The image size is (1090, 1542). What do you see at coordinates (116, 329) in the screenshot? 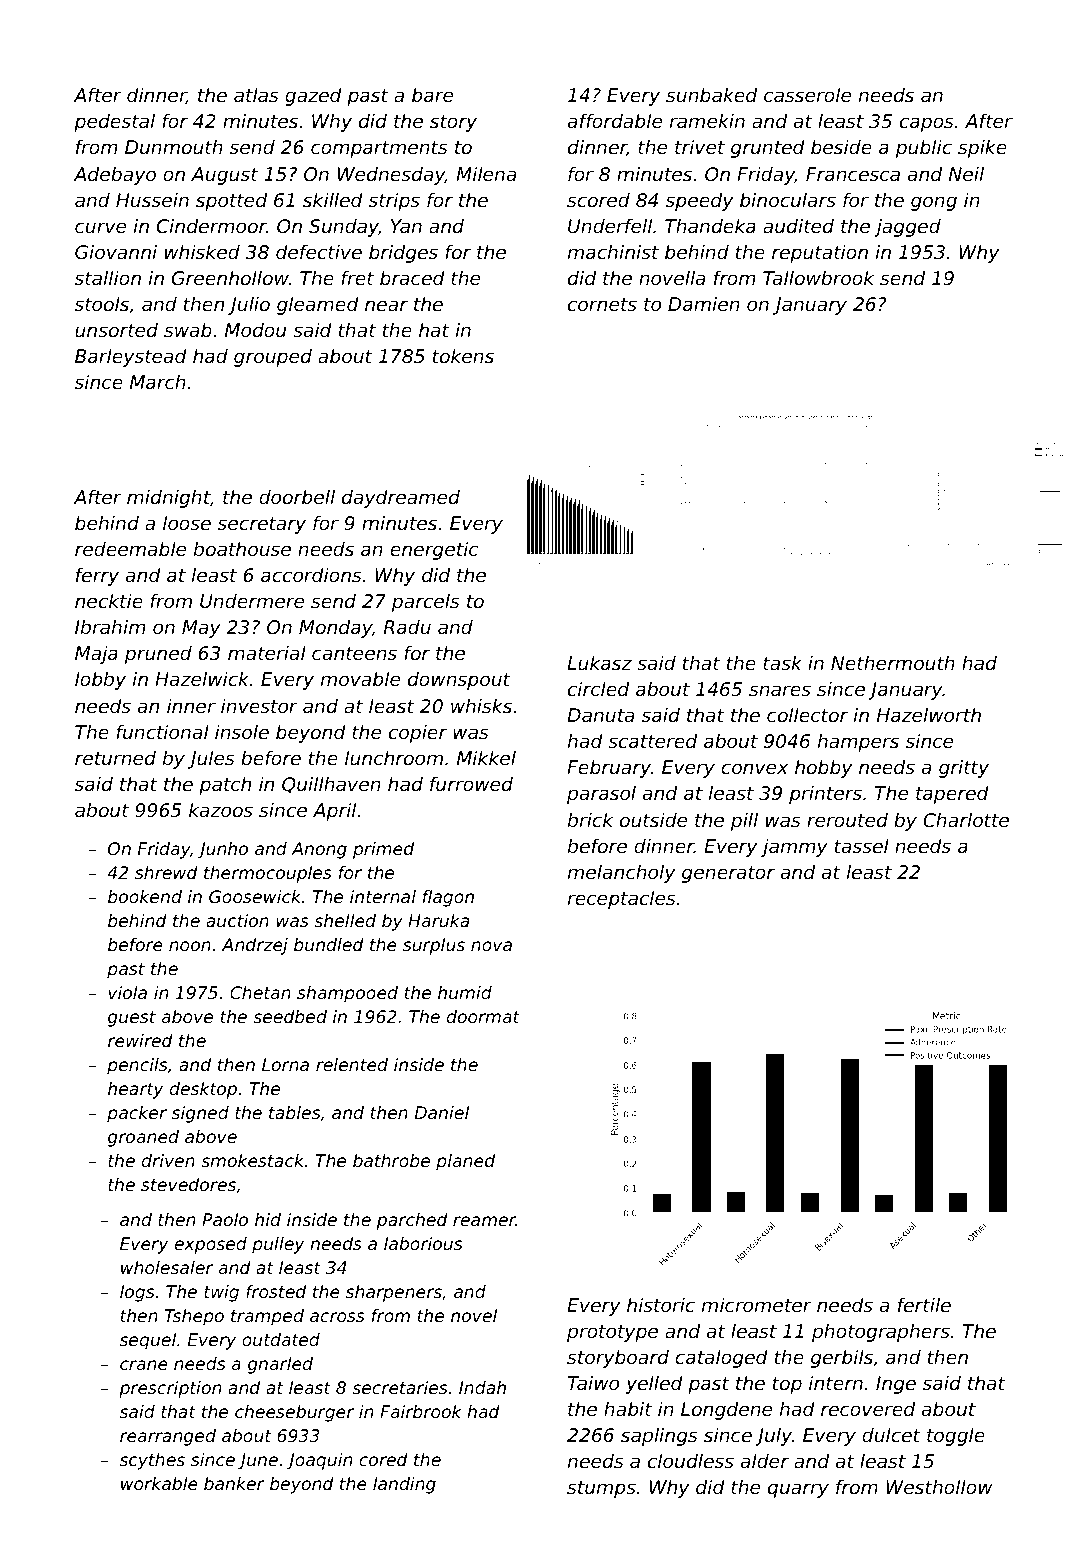
I see `unsorted` at bounding box center [116, 329].
